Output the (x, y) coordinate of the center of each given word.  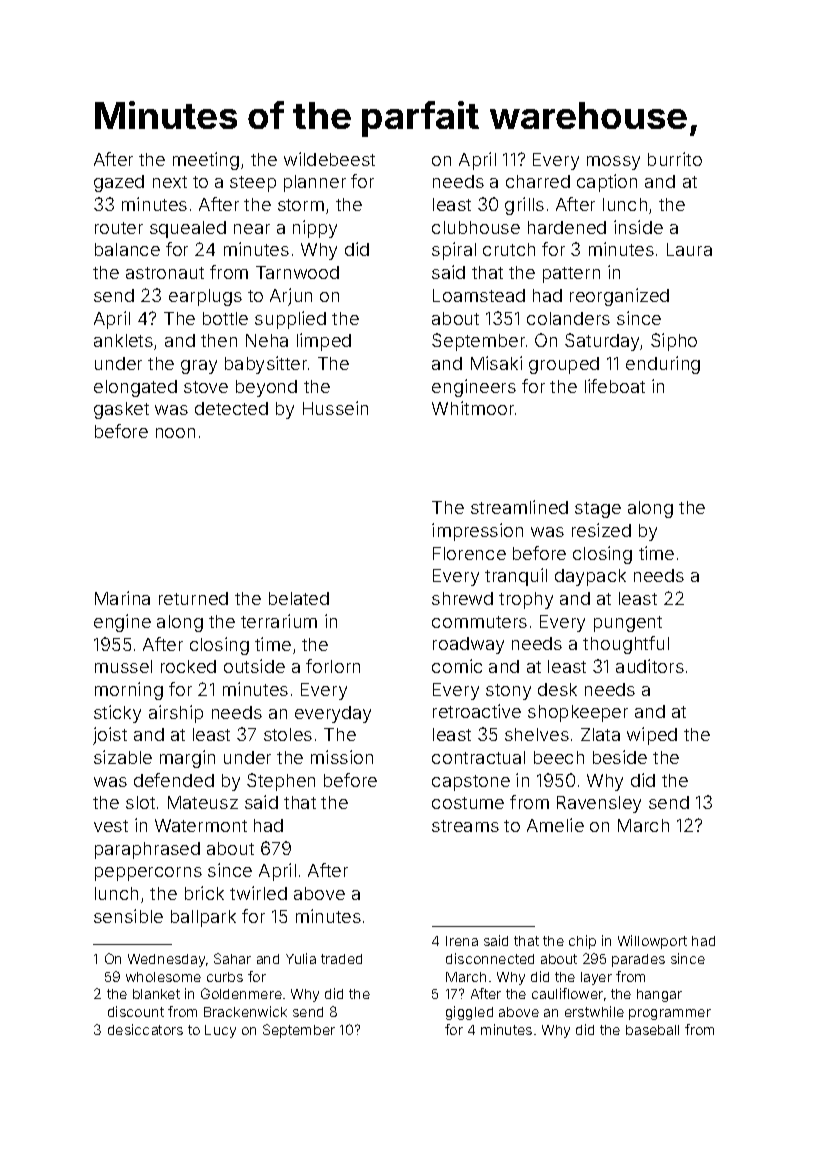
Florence (469, 553)
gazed (119, 183)
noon (175, 433)
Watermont (201, 825)
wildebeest (329, 159)
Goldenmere (241, 993)
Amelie (555, 825)
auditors (650, 666)
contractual (478, 757)
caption (607, 183)
